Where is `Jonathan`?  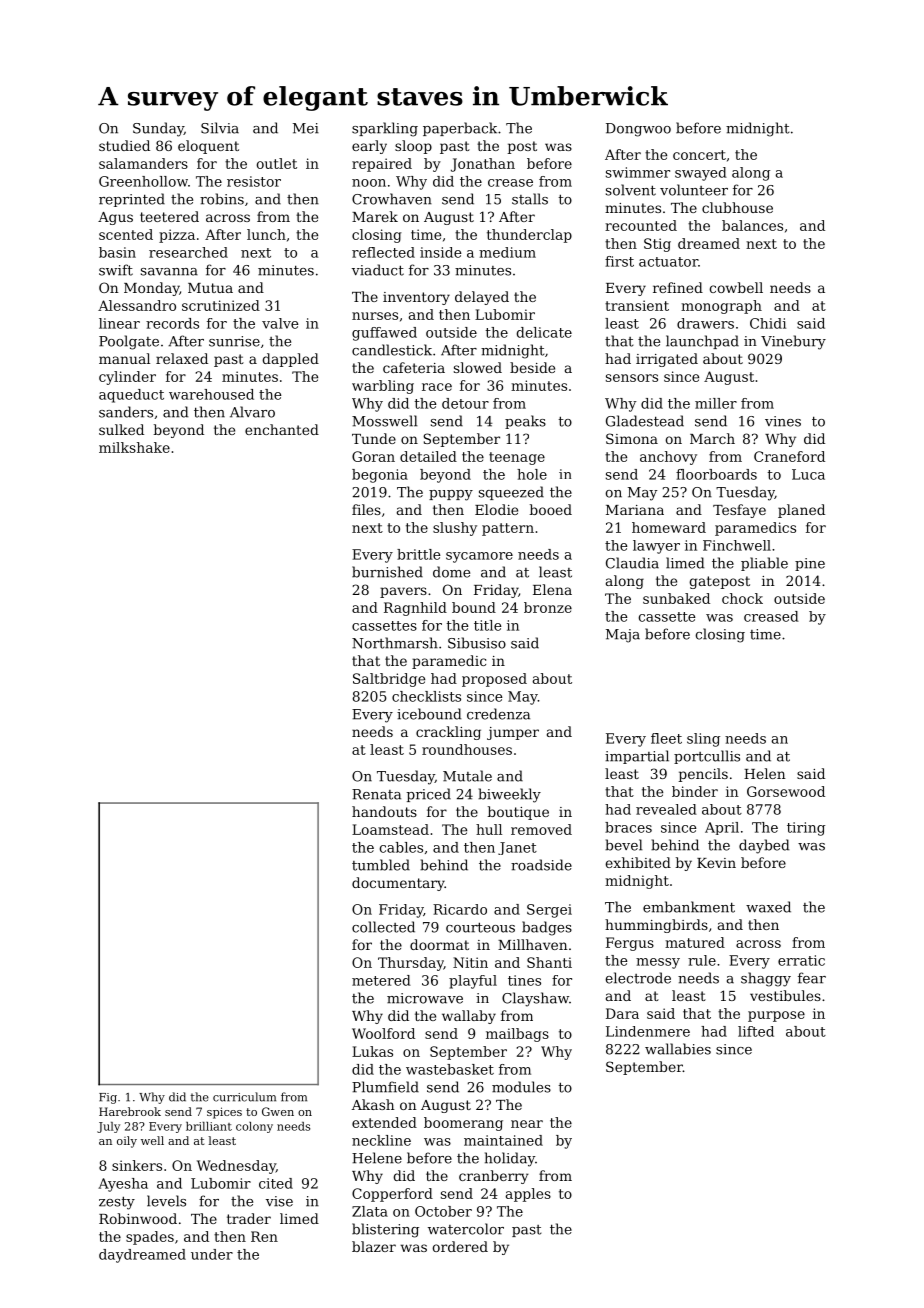
Jonathan is located at coordinates (483, 165).
